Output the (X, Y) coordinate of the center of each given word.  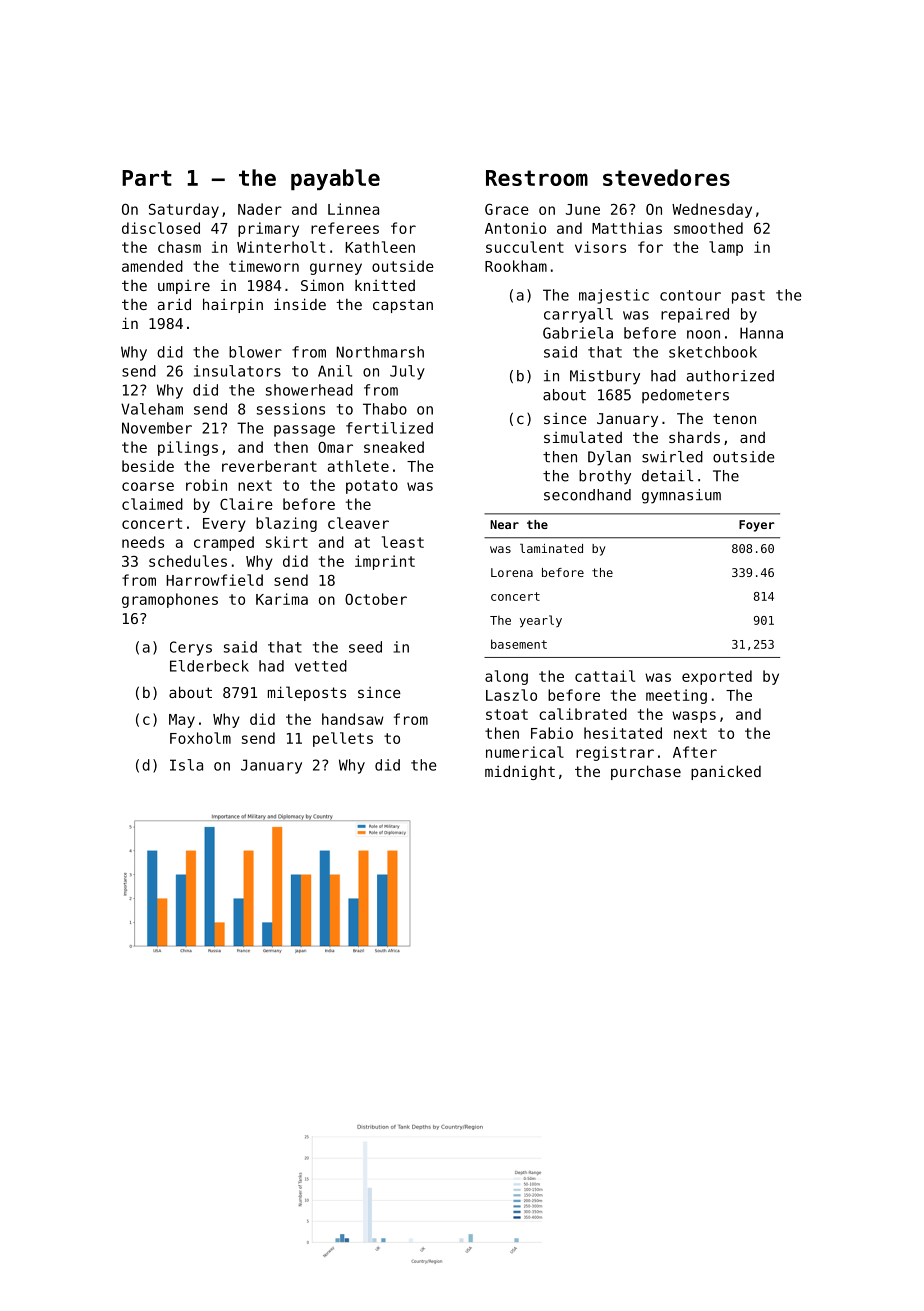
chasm (179, 247)
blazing (286, 524)
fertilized (389, 428)
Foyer (757, 526)
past (748, 297)
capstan (403, 306)
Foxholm (200, 738)
